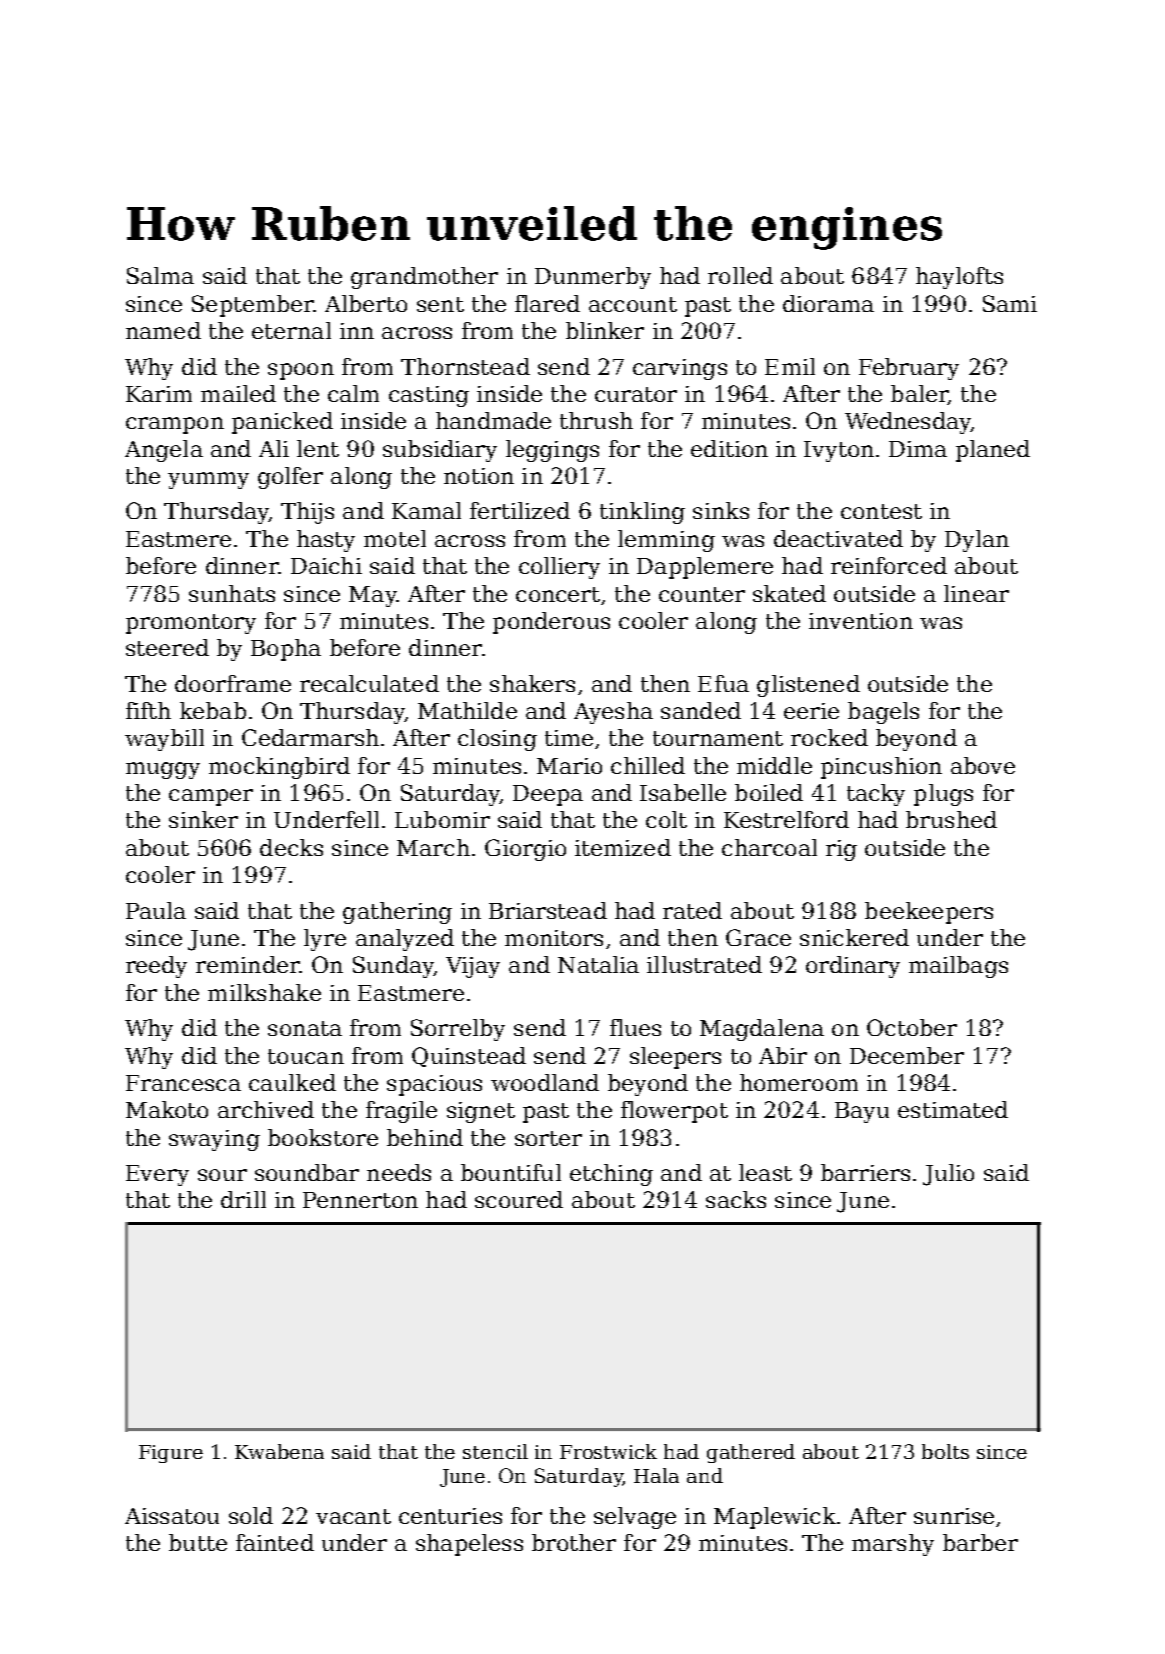 The image size is (1165, 1654). I want to click on bolts, so click(945, 1451).
